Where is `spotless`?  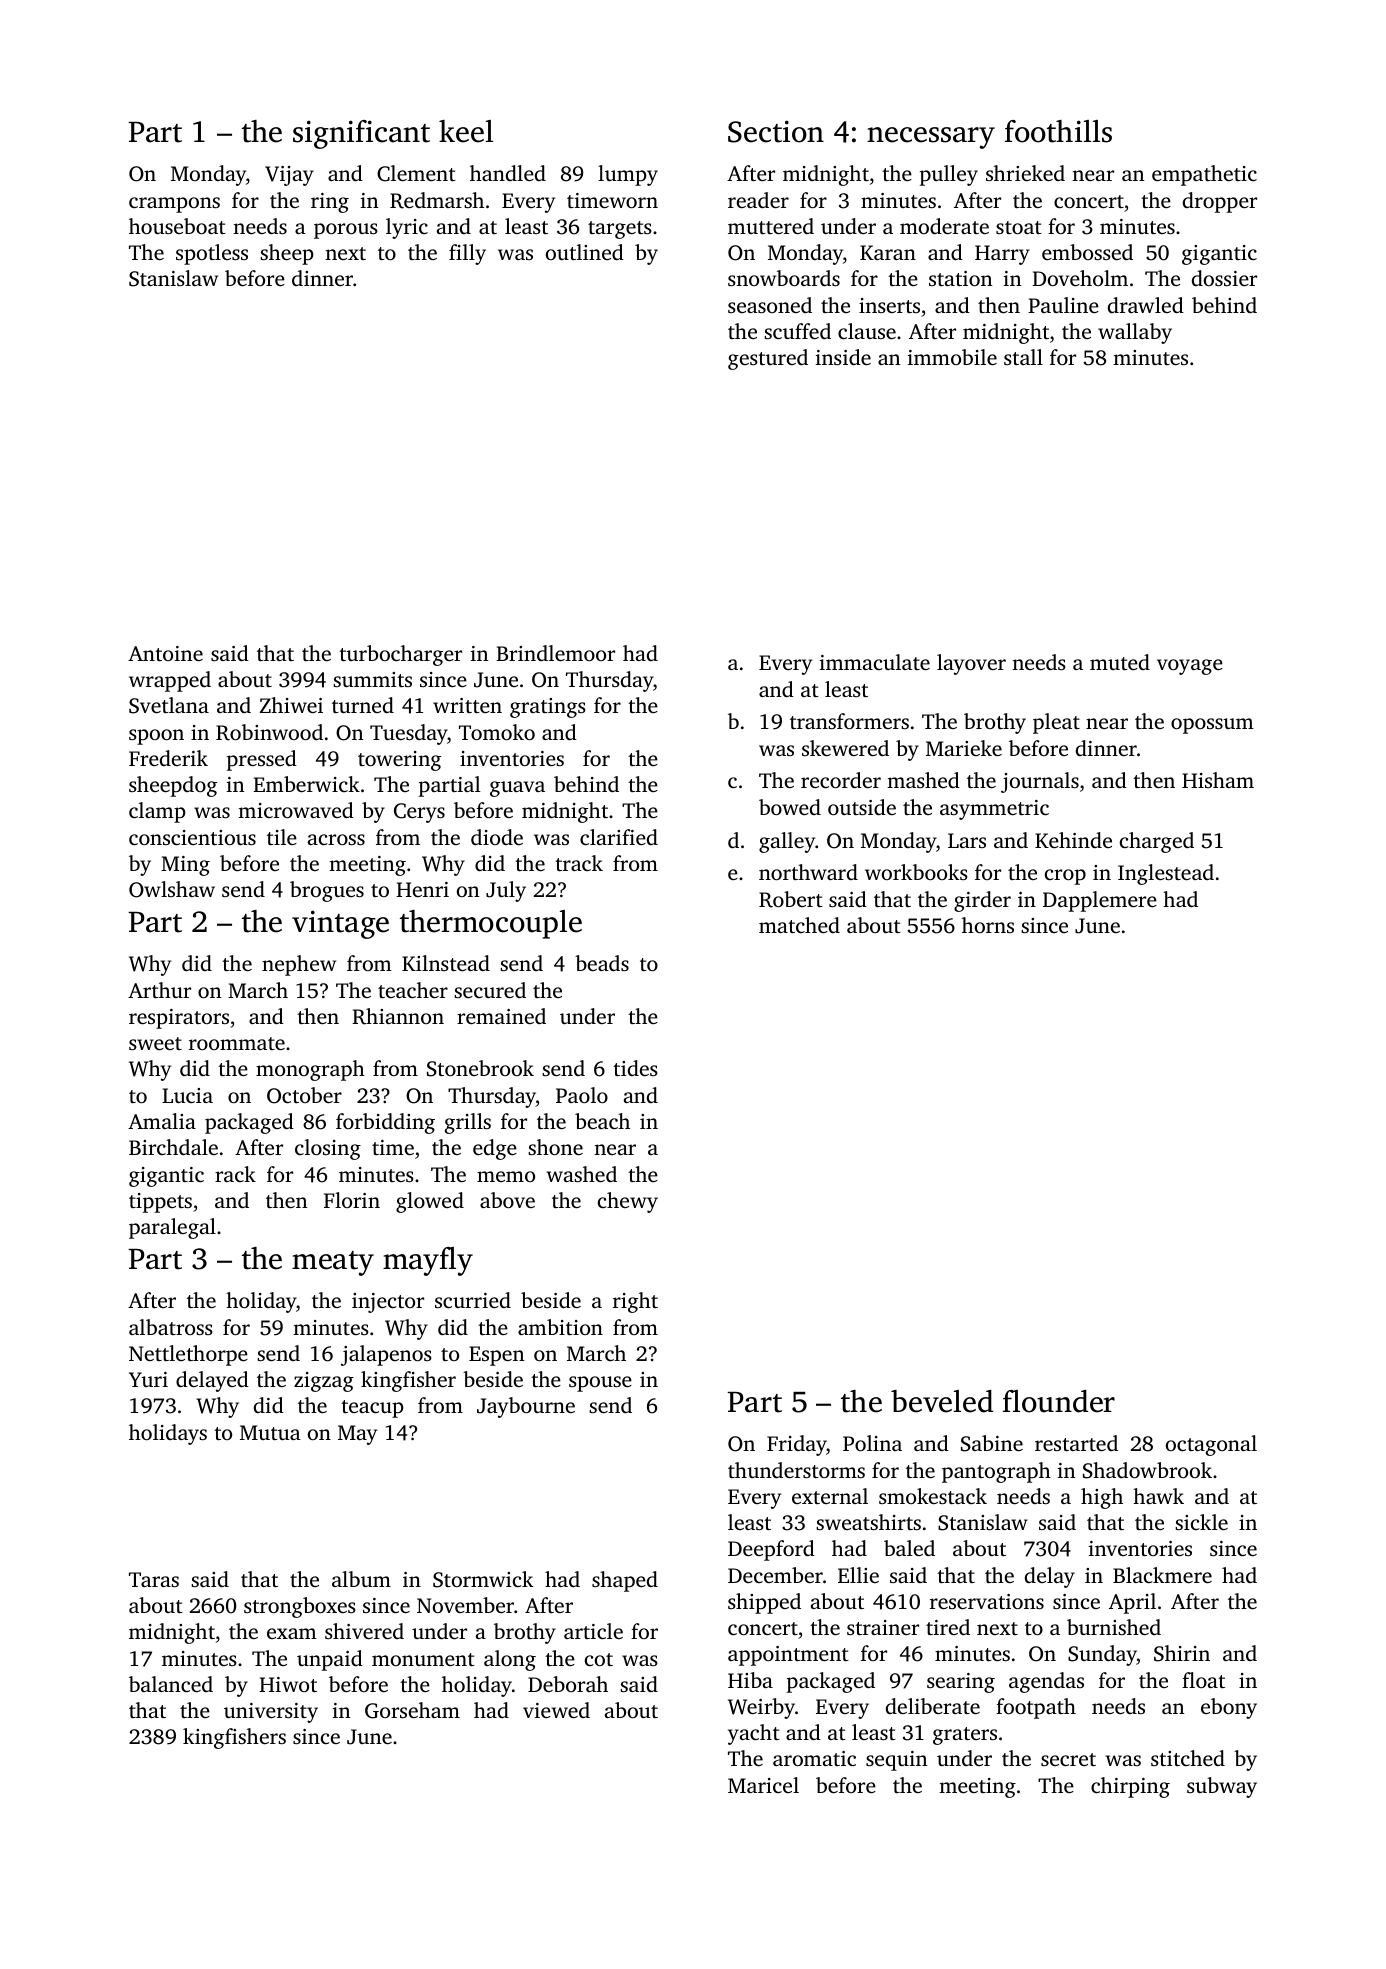
spotless is located at coordinates (212, 254).
